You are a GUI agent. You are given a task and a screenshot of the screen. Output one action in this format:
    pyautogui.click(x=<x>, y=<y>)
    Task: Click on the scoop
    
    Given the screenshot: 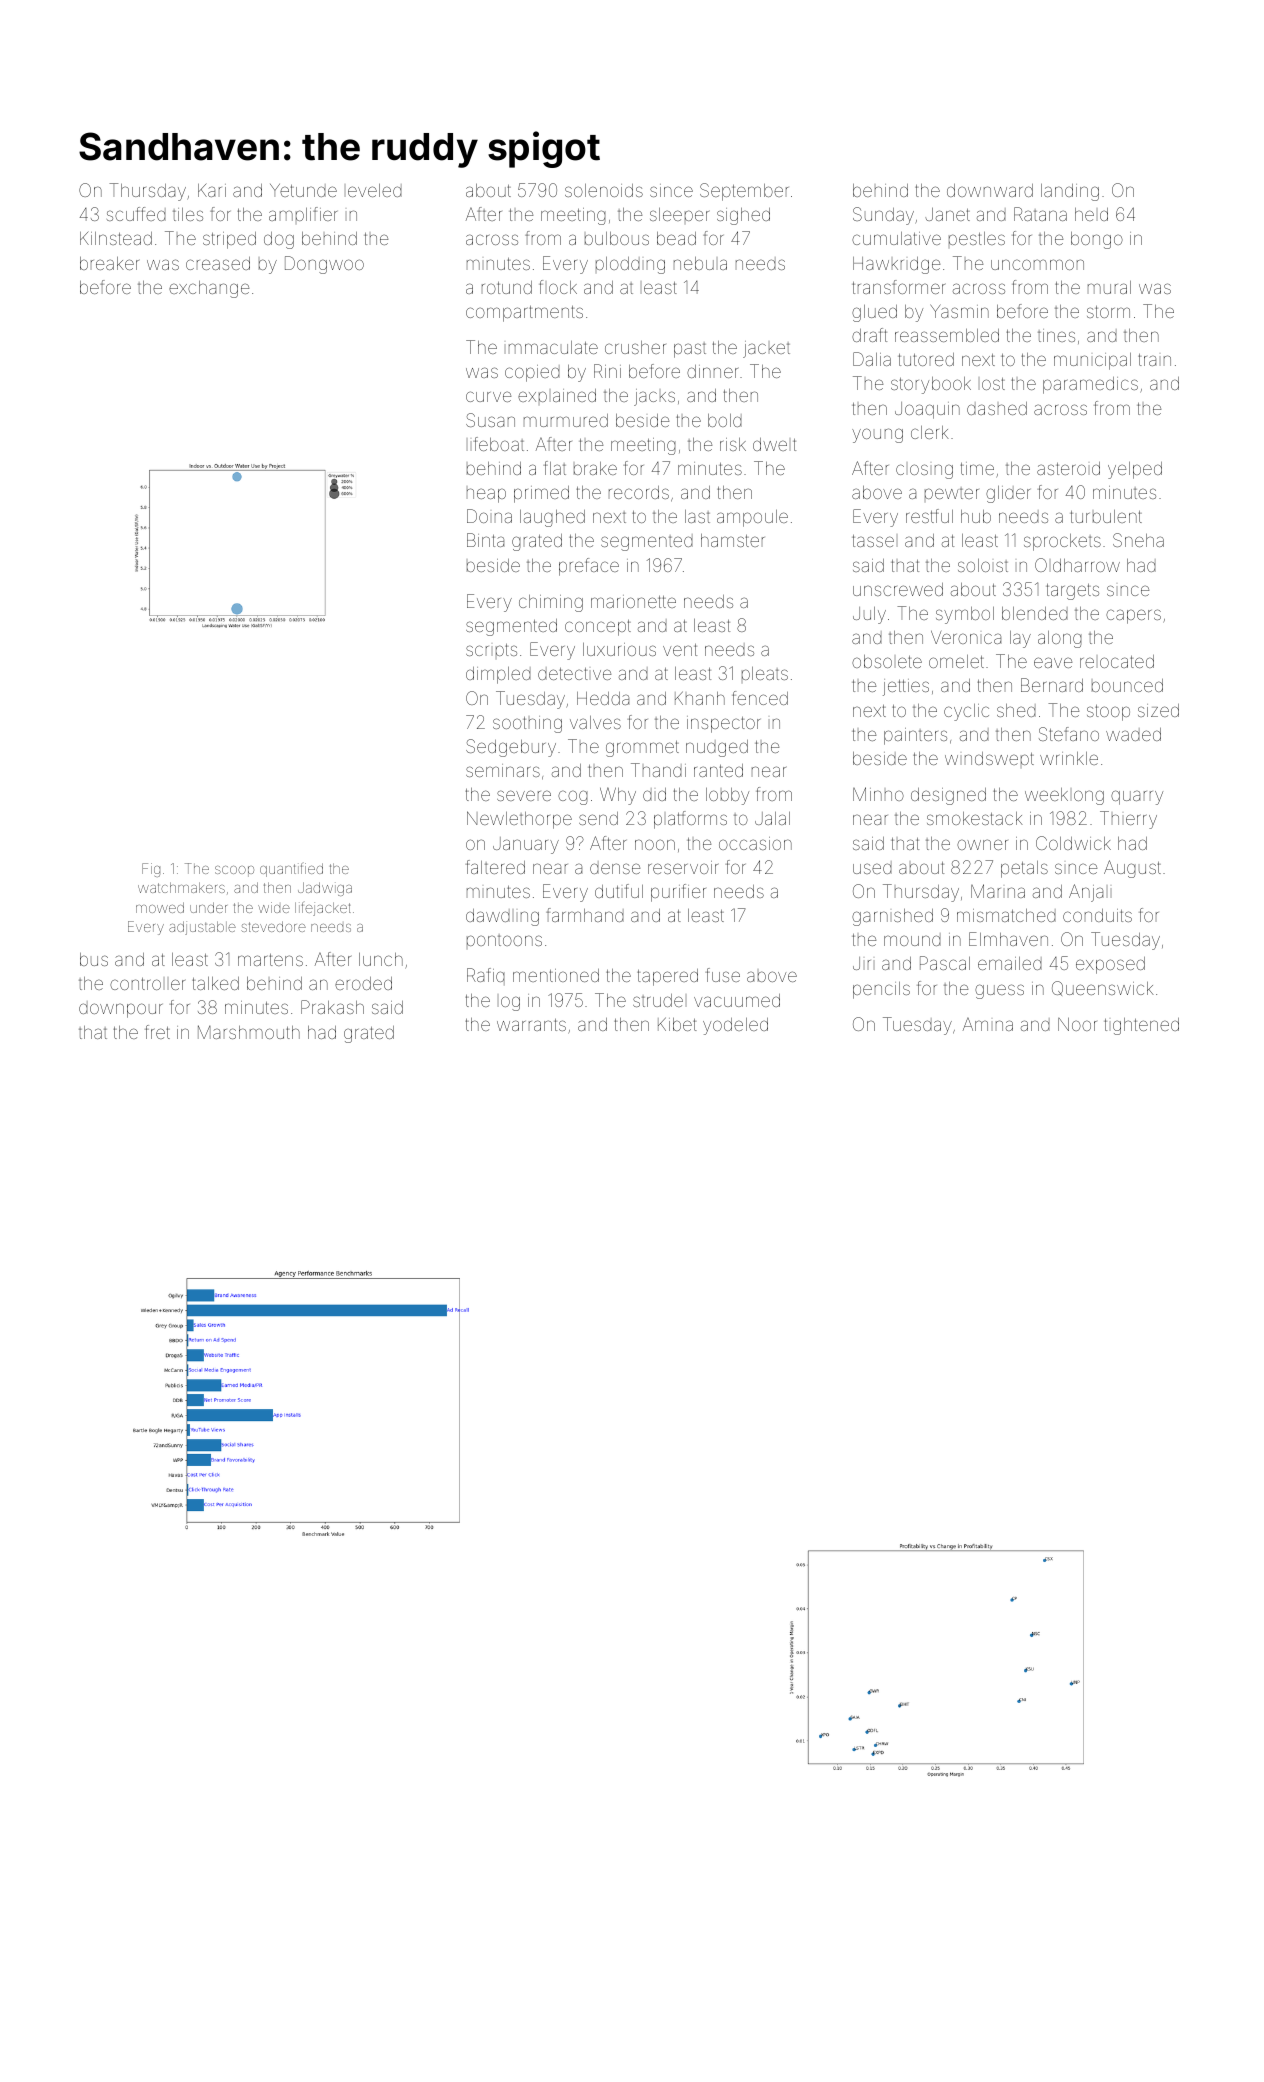 What is the action you would take?
    pyautogui.click(x=234, y=871)
